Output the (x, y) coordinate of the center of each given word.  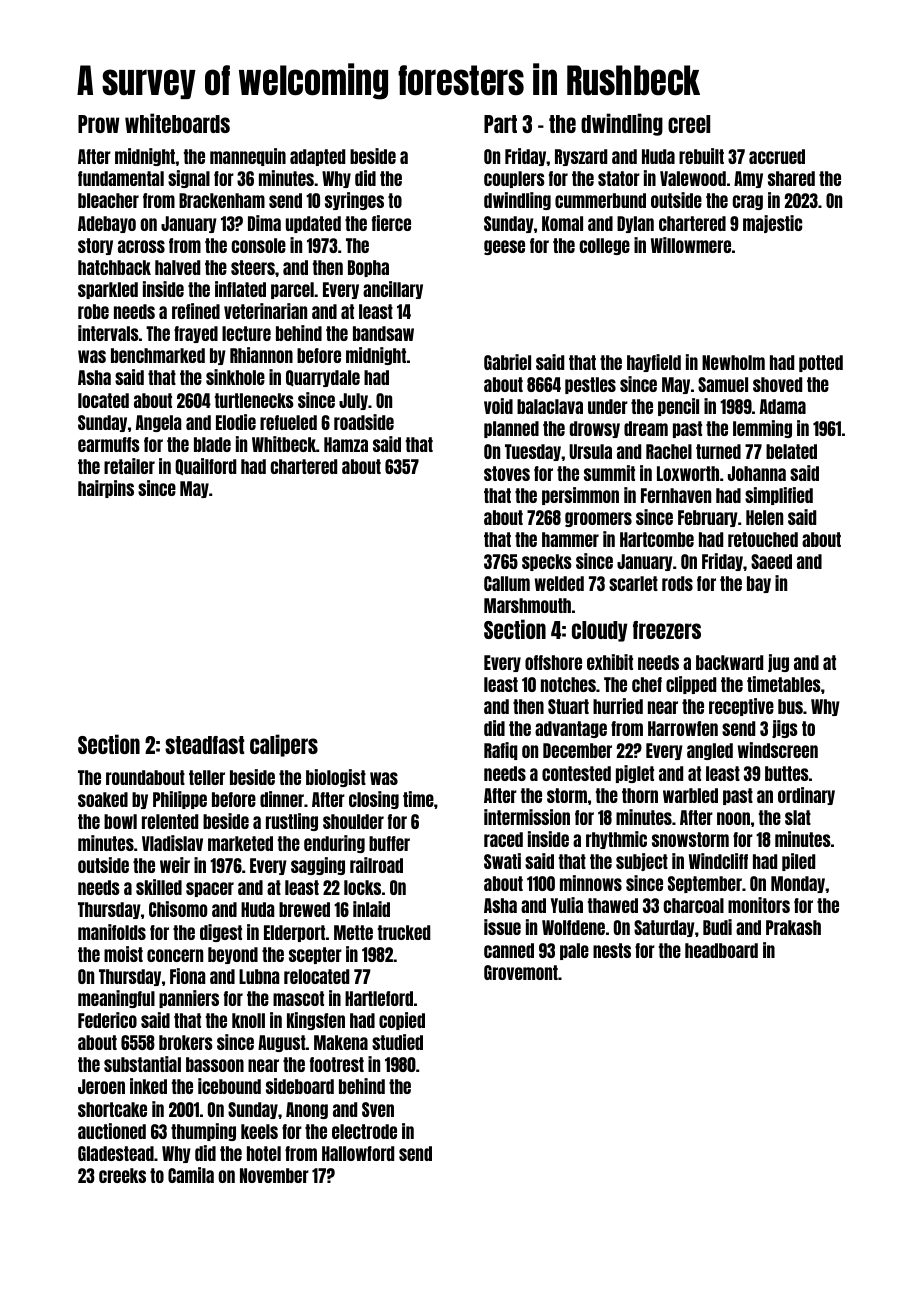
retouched (763, 539)
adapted (317, 157)
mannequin (248, 157)
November (274, 1175)
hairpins (106, 489)
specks (547, 562)
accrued (777, 156)
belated (791, 451)
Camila (191, 1175)
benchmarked (158, 355)
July (353, 401)
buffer (389, 843)
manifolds (112, 932)
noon (733, 818)
